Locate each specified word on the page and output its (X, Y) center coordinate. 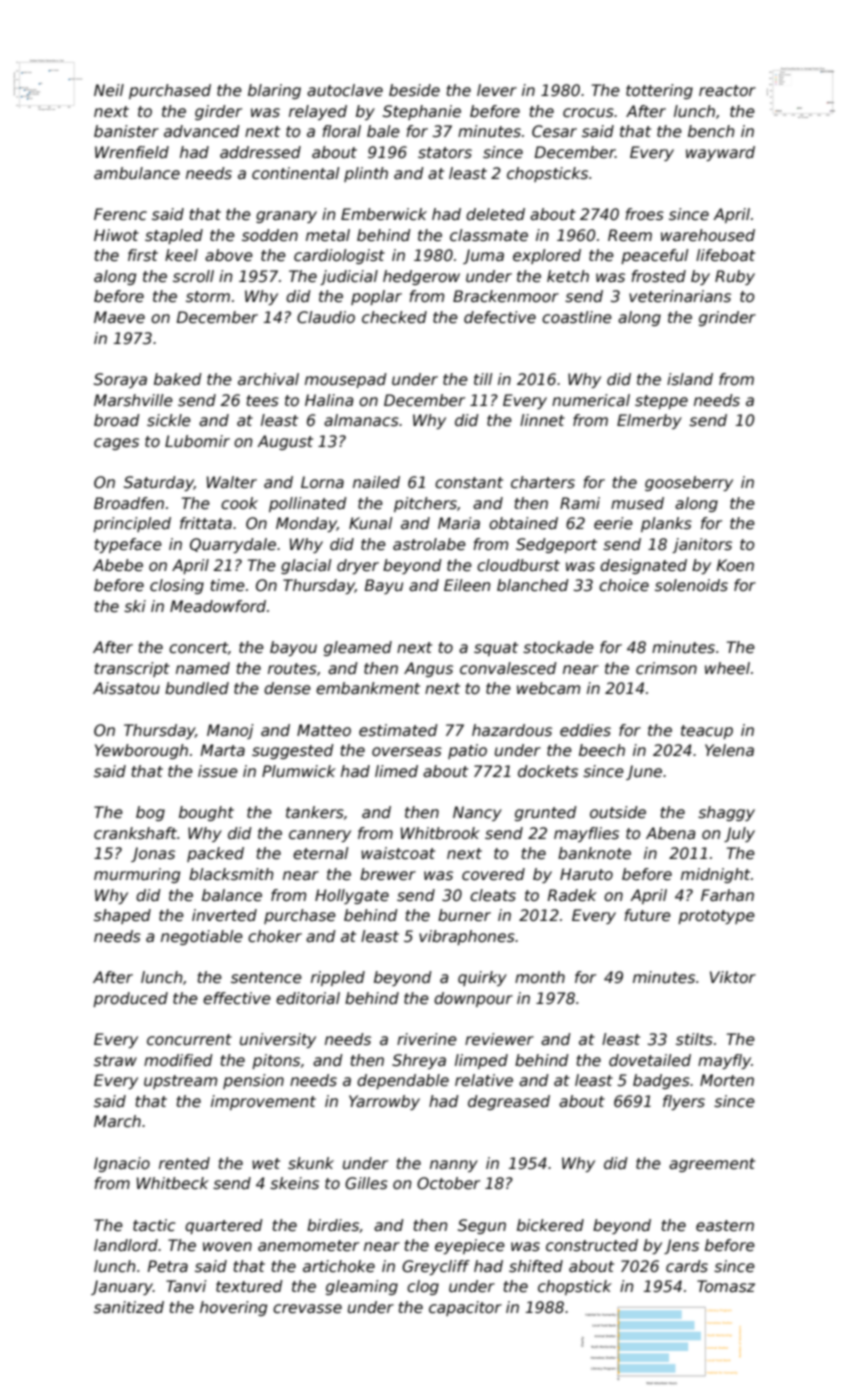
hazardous (512, 730)
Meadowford (218, 606)
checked (394, 317)
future (647, 915)
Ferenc (120, 214)
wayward (720, 153)
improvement (263, 1102)
